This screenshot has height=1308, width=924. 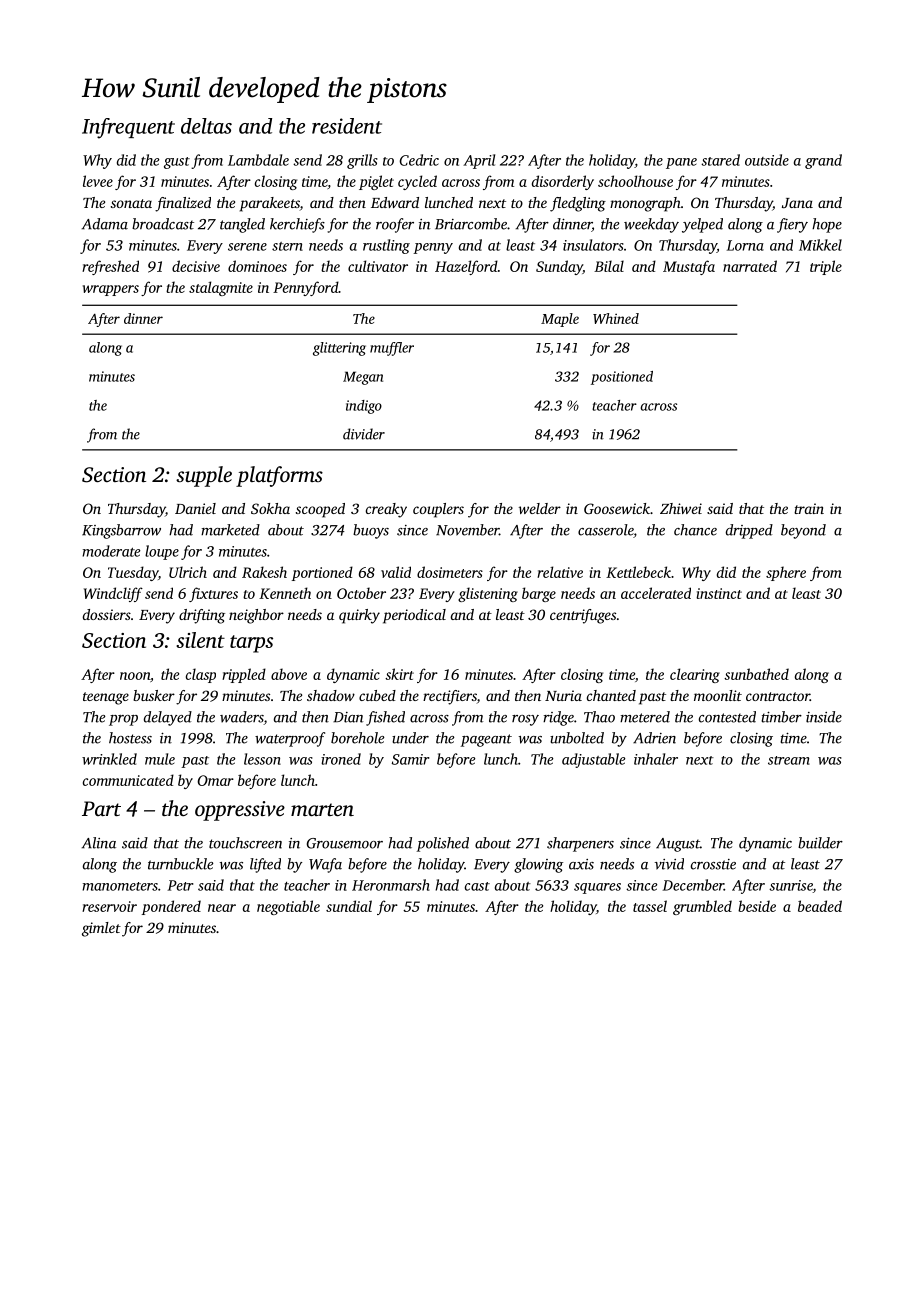 What do you see at coordinates (349, 906) in the screenshot?
I see `sundial` at bounding box center [349, 906].
